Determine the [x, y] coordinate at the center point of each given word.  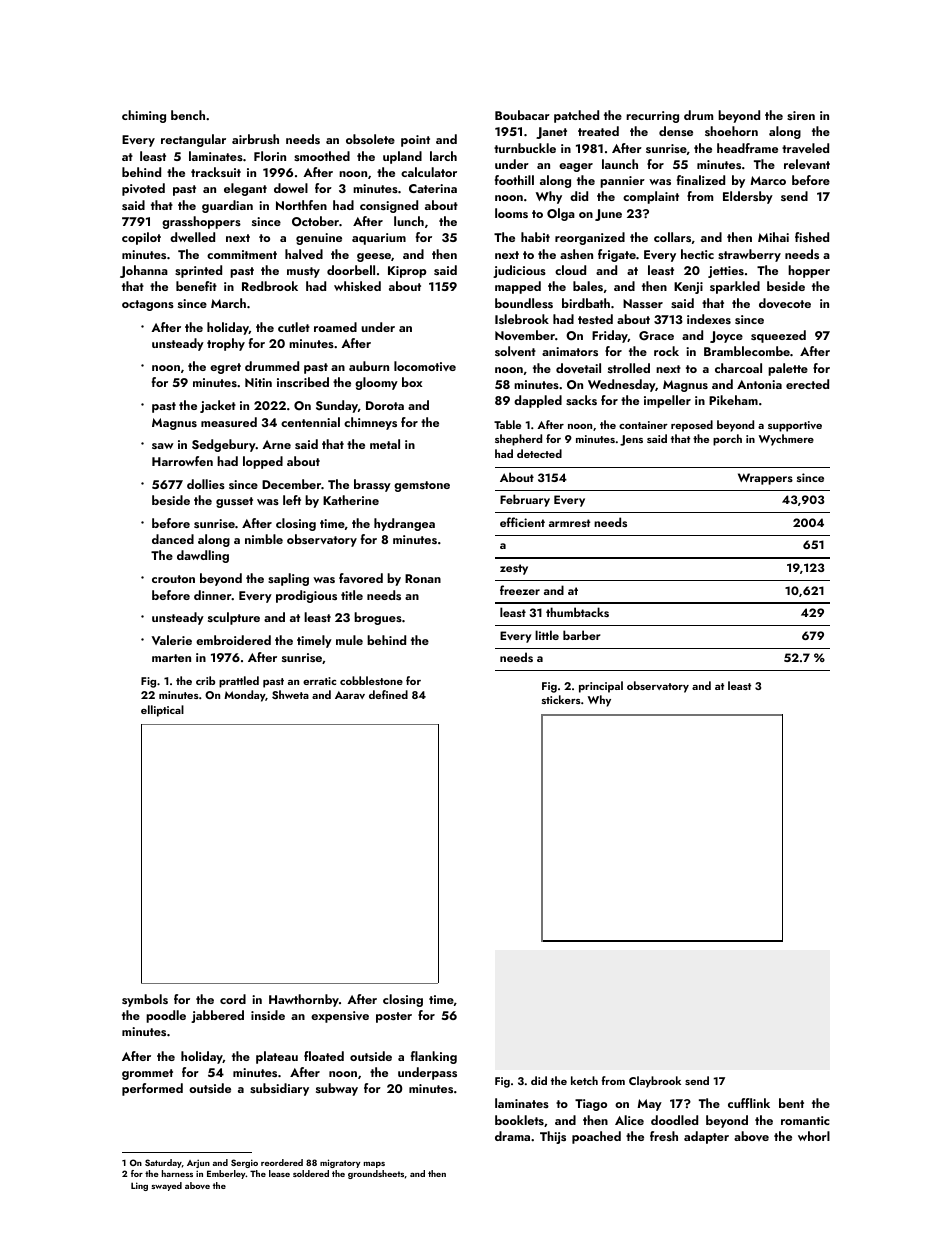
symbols [145, 1000]
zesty [514, 569]
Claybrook [655, 1082]
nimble [264, 539]
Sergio [244, 1163]
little [547, 635]
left [292, 500]
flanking [434, 1057]
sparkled [735, 287]
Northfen [301, 205]
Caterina [433, 188]
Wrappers [765, 479]
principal [601, 687]
